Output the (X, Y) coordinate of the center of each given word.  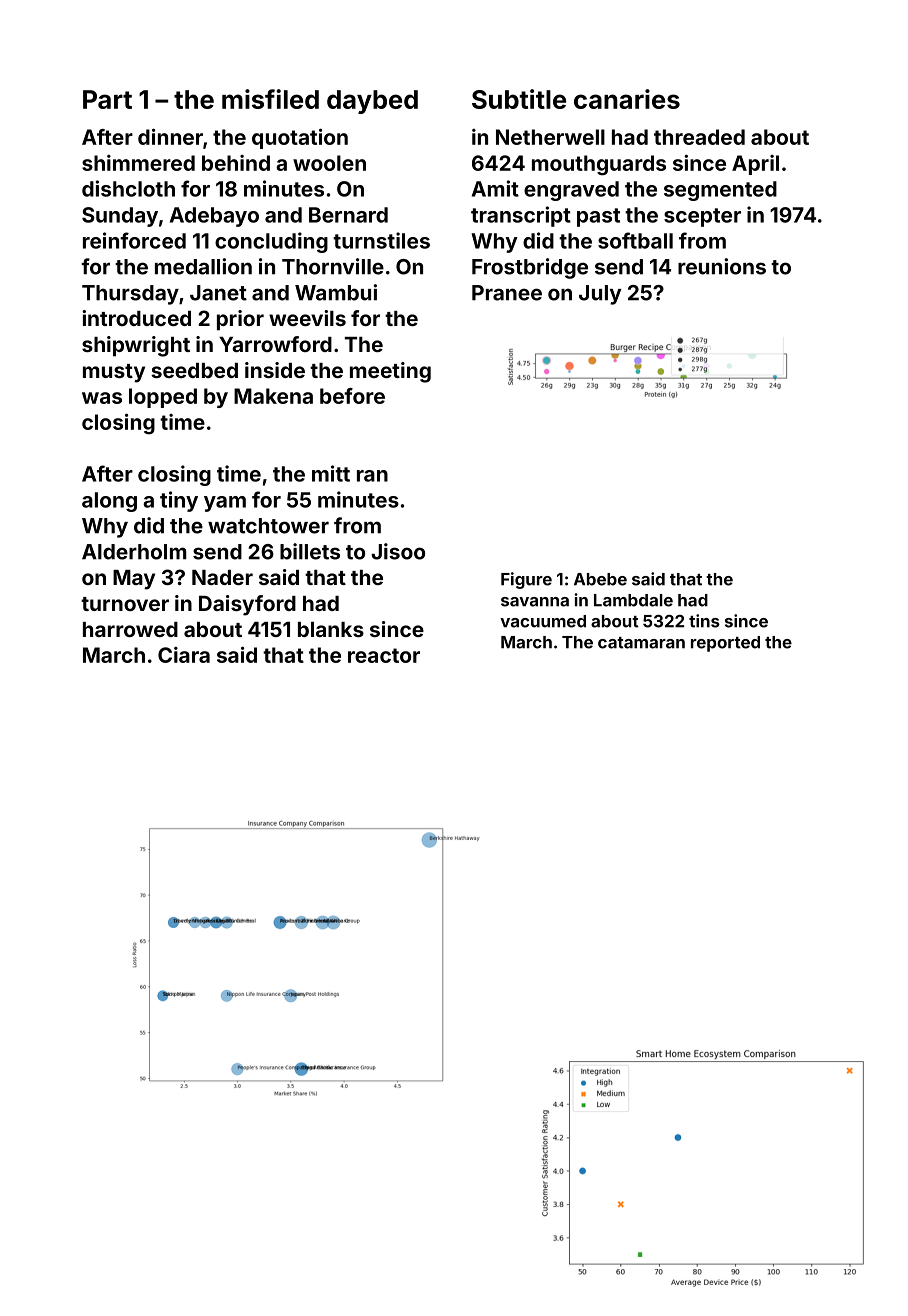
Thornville (333, 266)
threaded (699, 137)
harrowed (130, 629)
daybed (372, 102)
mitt (331, 473)
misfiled (270, 99)
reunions (722, 266)
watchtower (268, 526)
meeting (390, 372)
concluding (271, 242)
